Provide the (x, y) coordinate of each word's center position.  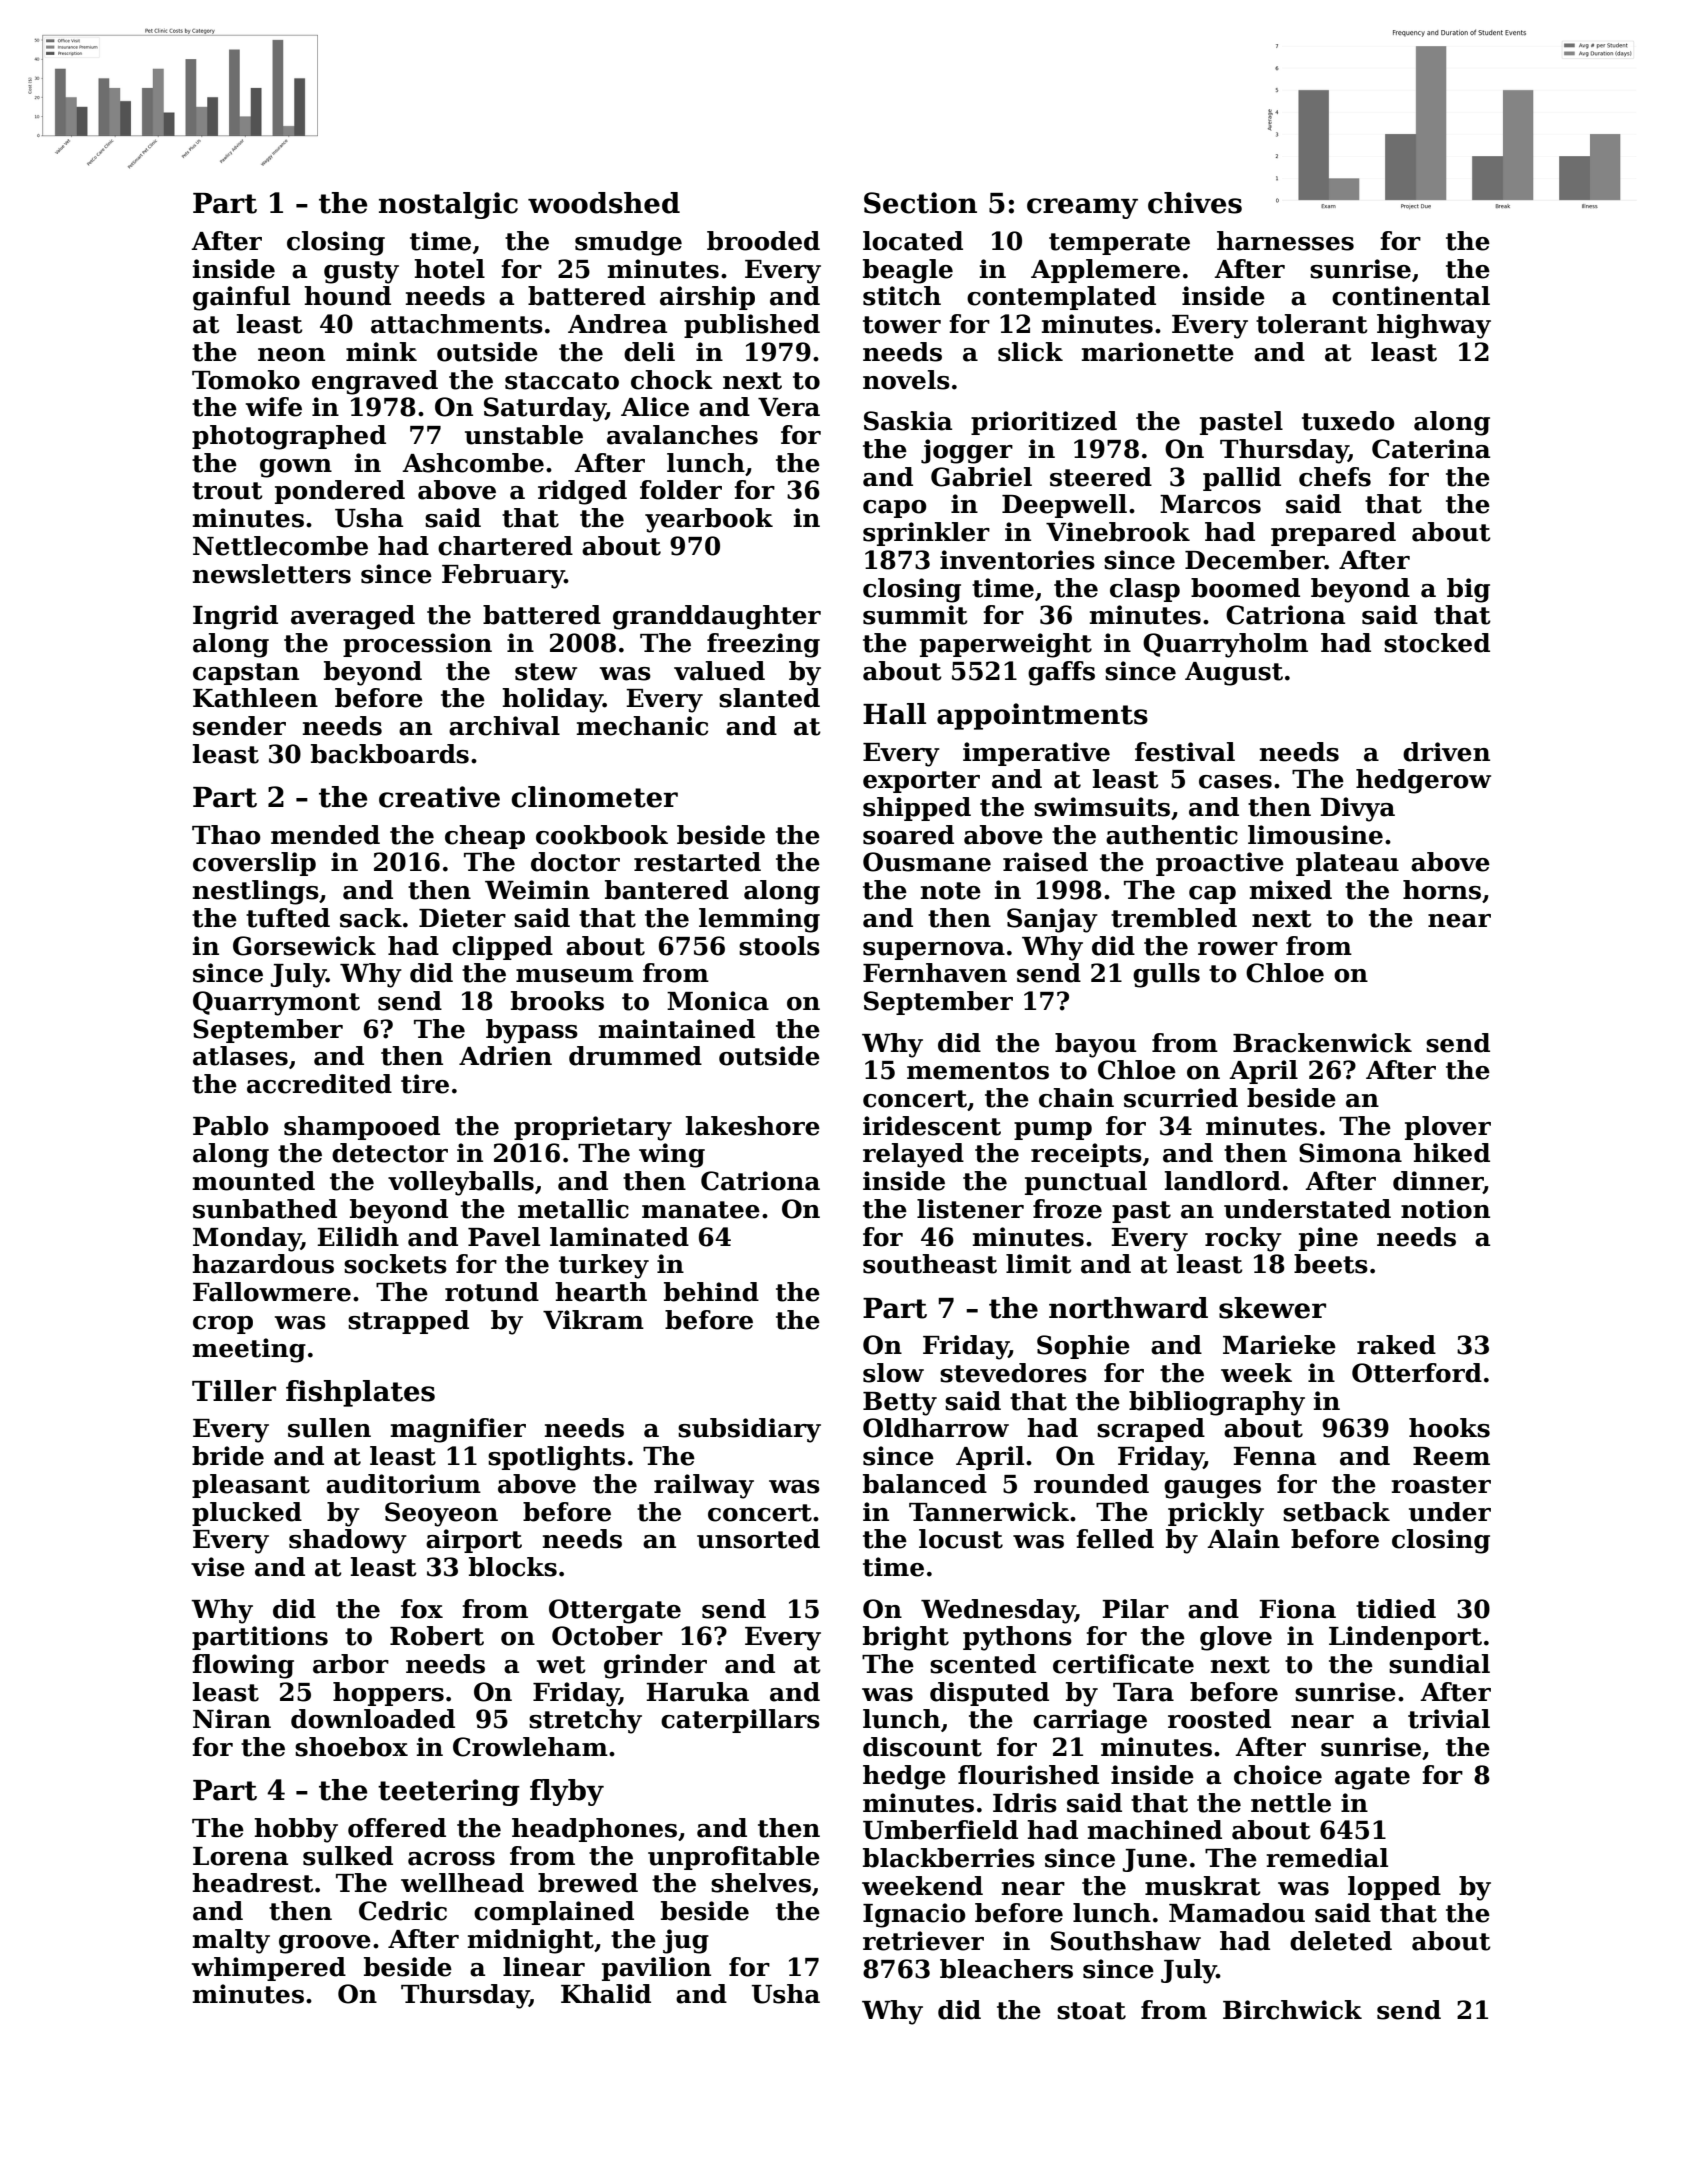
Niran (232, 1719)
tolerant (1312, 324)
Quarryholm (1225, 645)
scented (983, 1664)
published (752, 326)
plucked (247, 1514)
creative (439, 797)
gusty (361, 272)
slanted (769, 698)
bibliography (1217, 1403)
